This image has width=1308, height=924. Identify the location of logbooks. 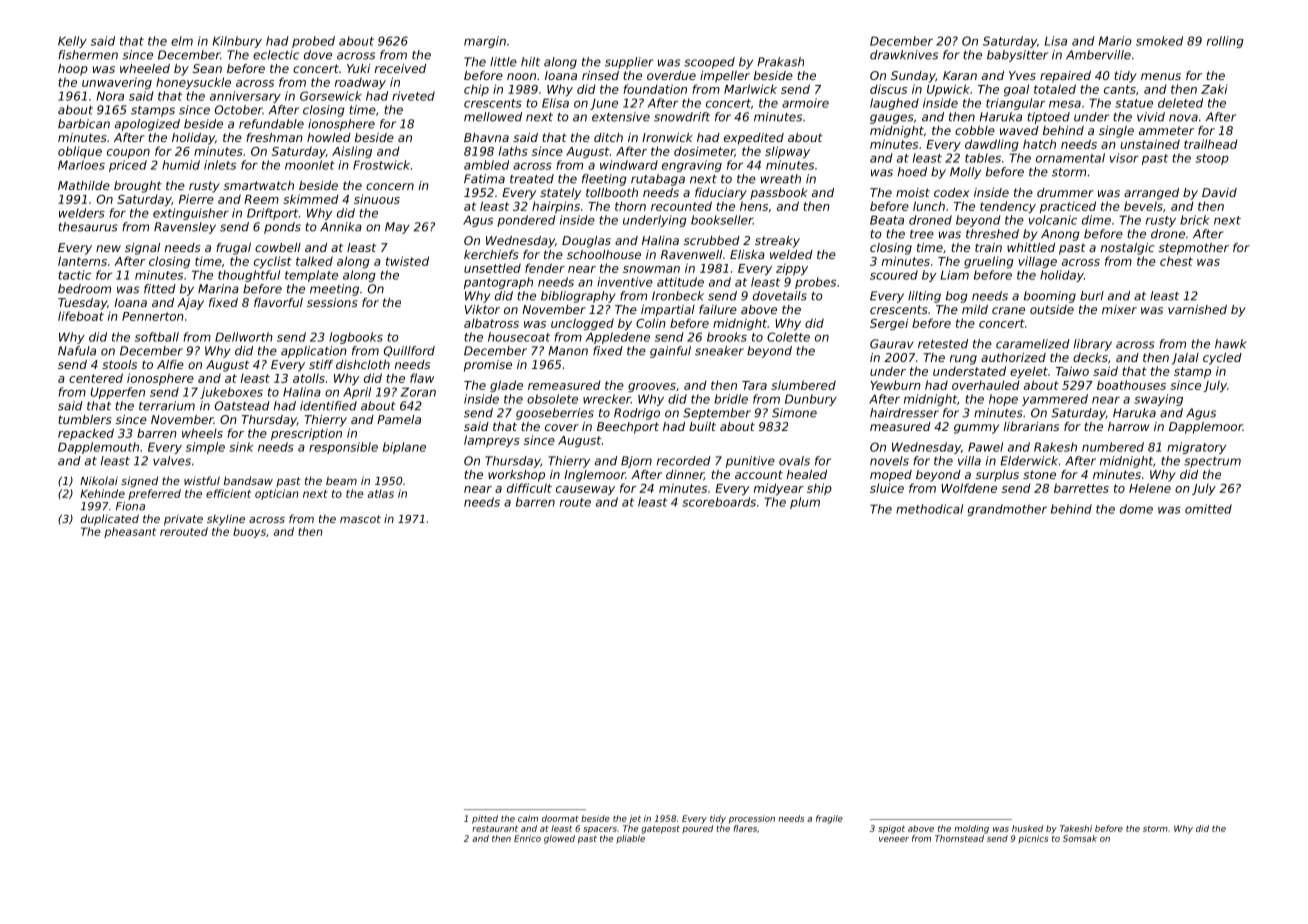
(356, 338).
